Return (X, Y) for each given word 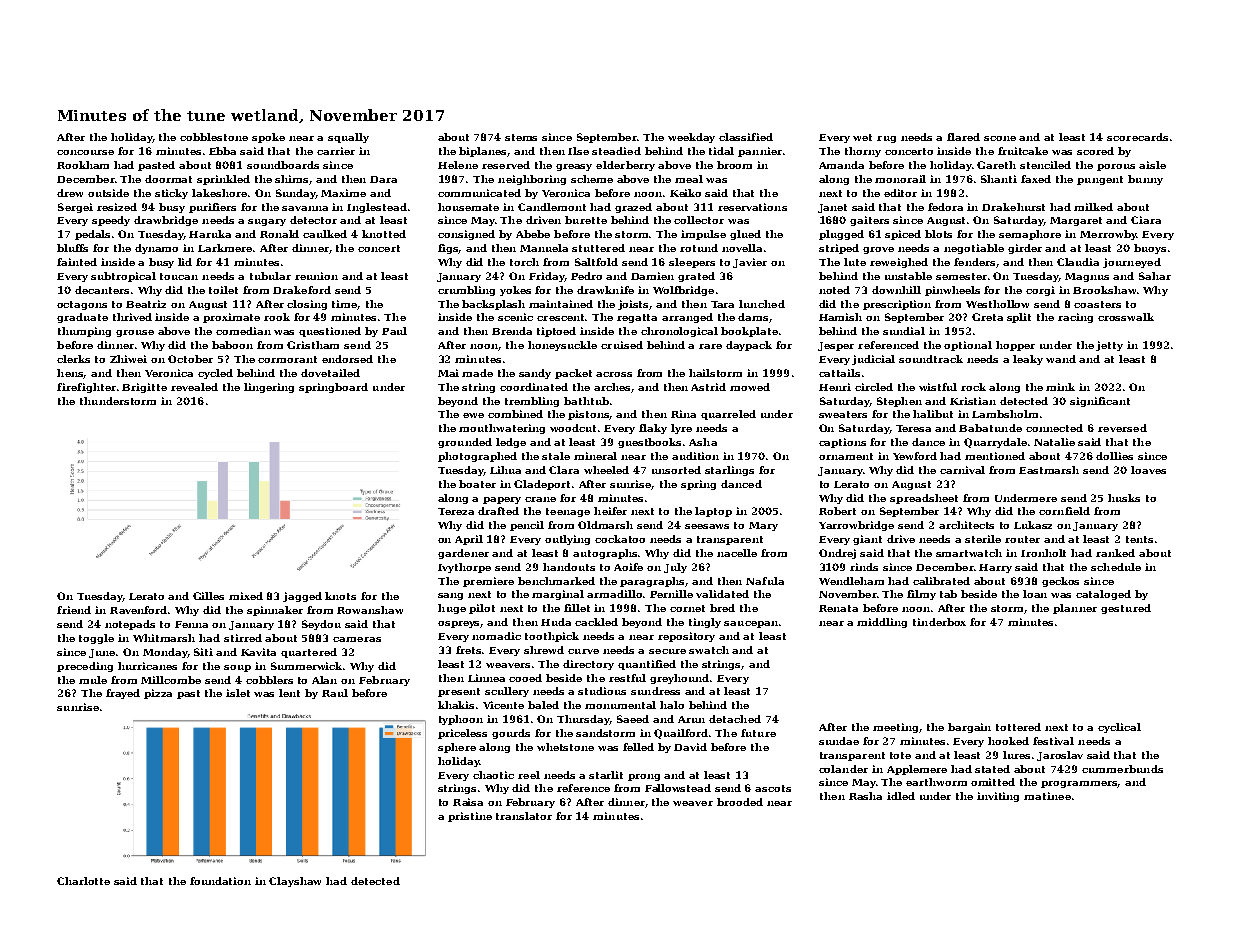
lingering (269, 388)
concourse (85, 152)
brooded (740, 802)
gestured (1126, 609)
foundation (220, 881)
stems (521, 137)
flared (963, 137)
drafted (498, 511)
